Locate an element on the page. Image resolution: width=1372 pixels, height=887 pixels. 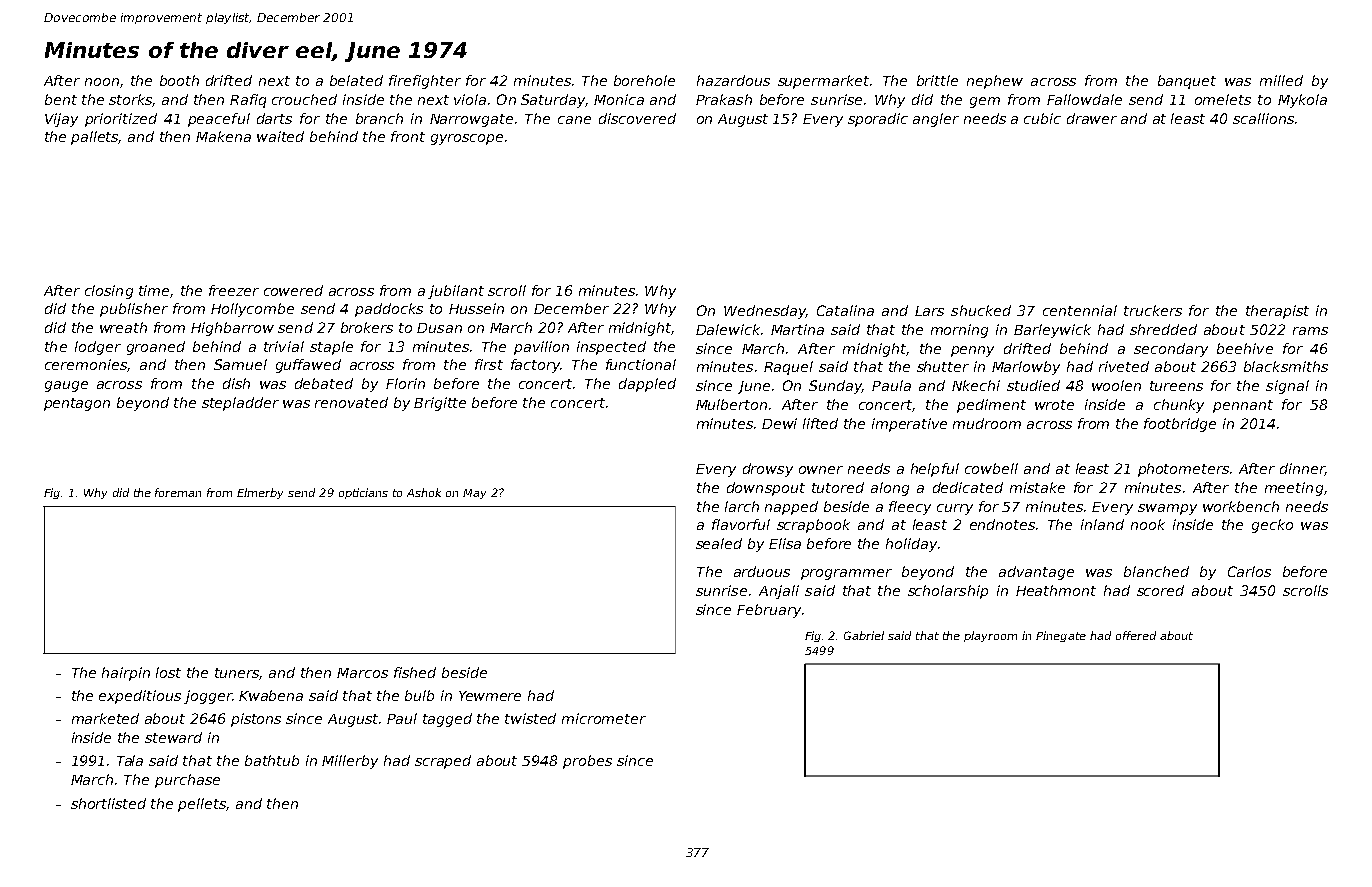
Wednesday is located at coordinates (765, 312).
